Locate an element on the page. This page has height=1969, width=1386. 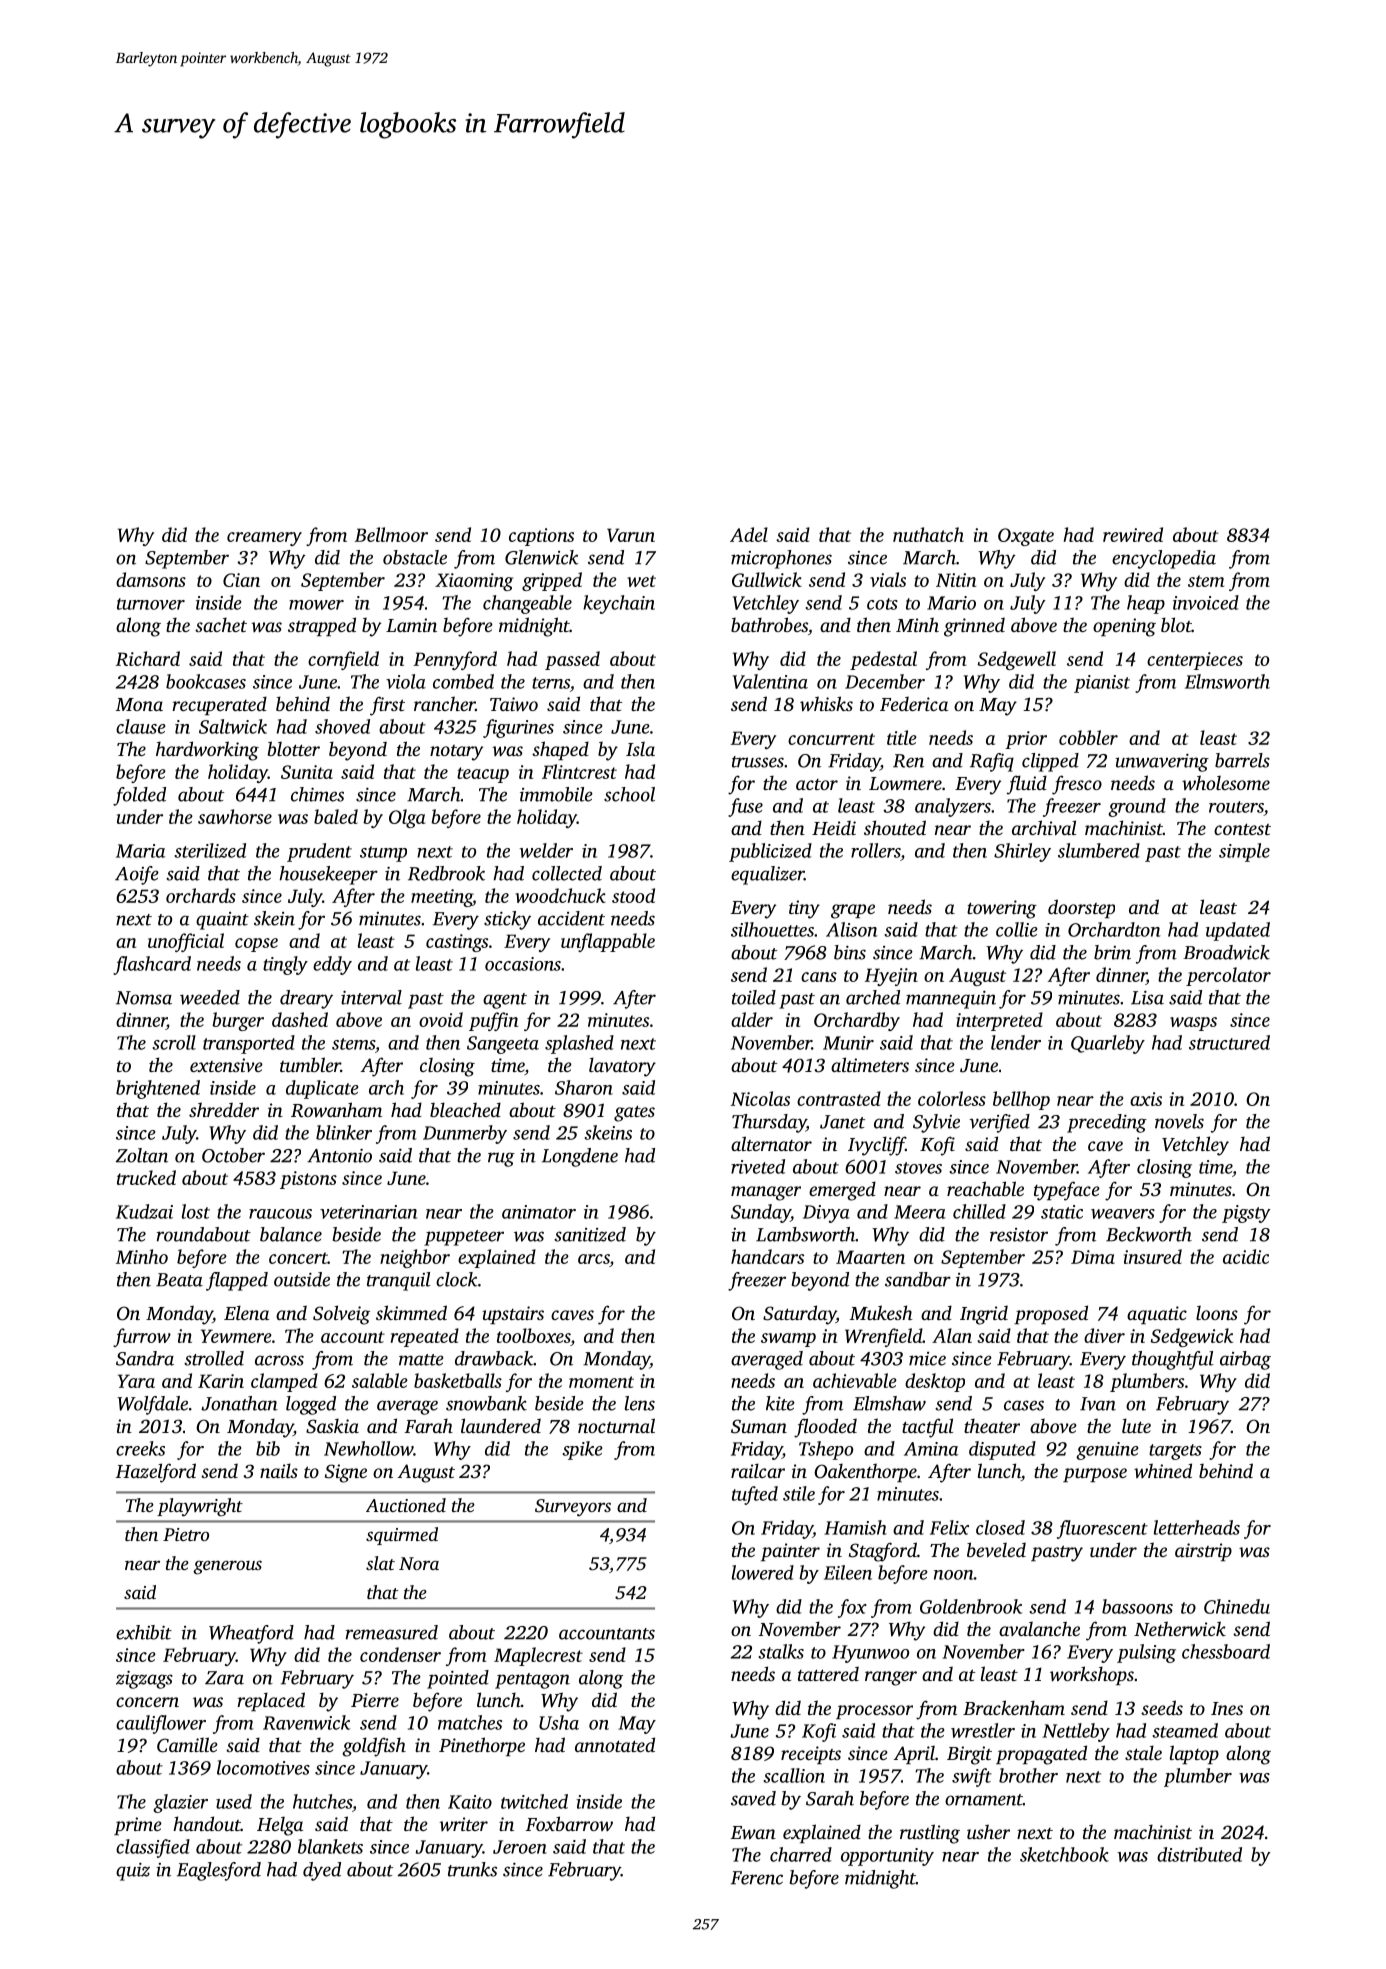
Dunmerby is located at coordinates (465, 1134).
